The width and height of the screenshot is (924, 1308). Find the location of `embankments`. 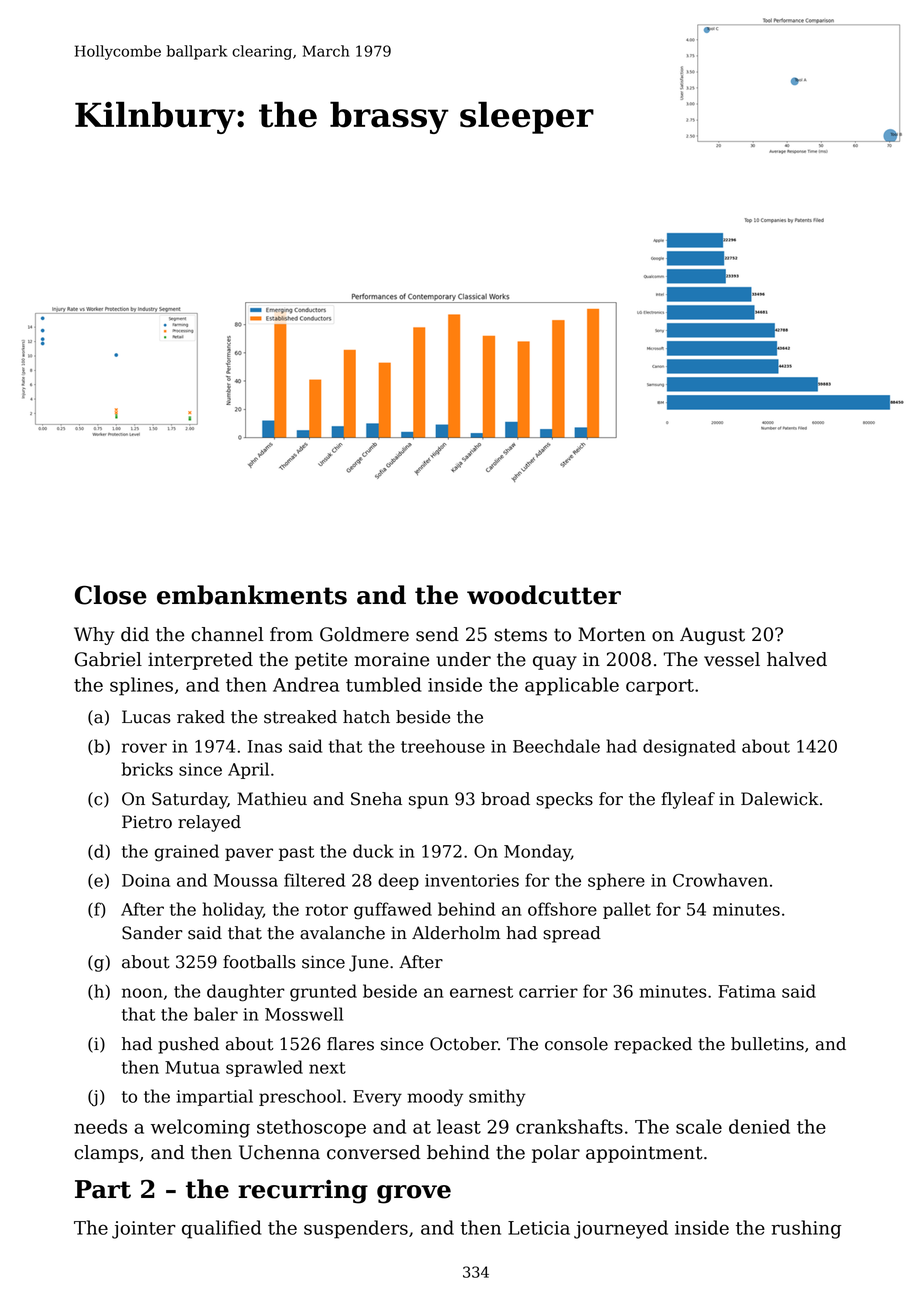

embankments is located at coordinates (252, 595).
